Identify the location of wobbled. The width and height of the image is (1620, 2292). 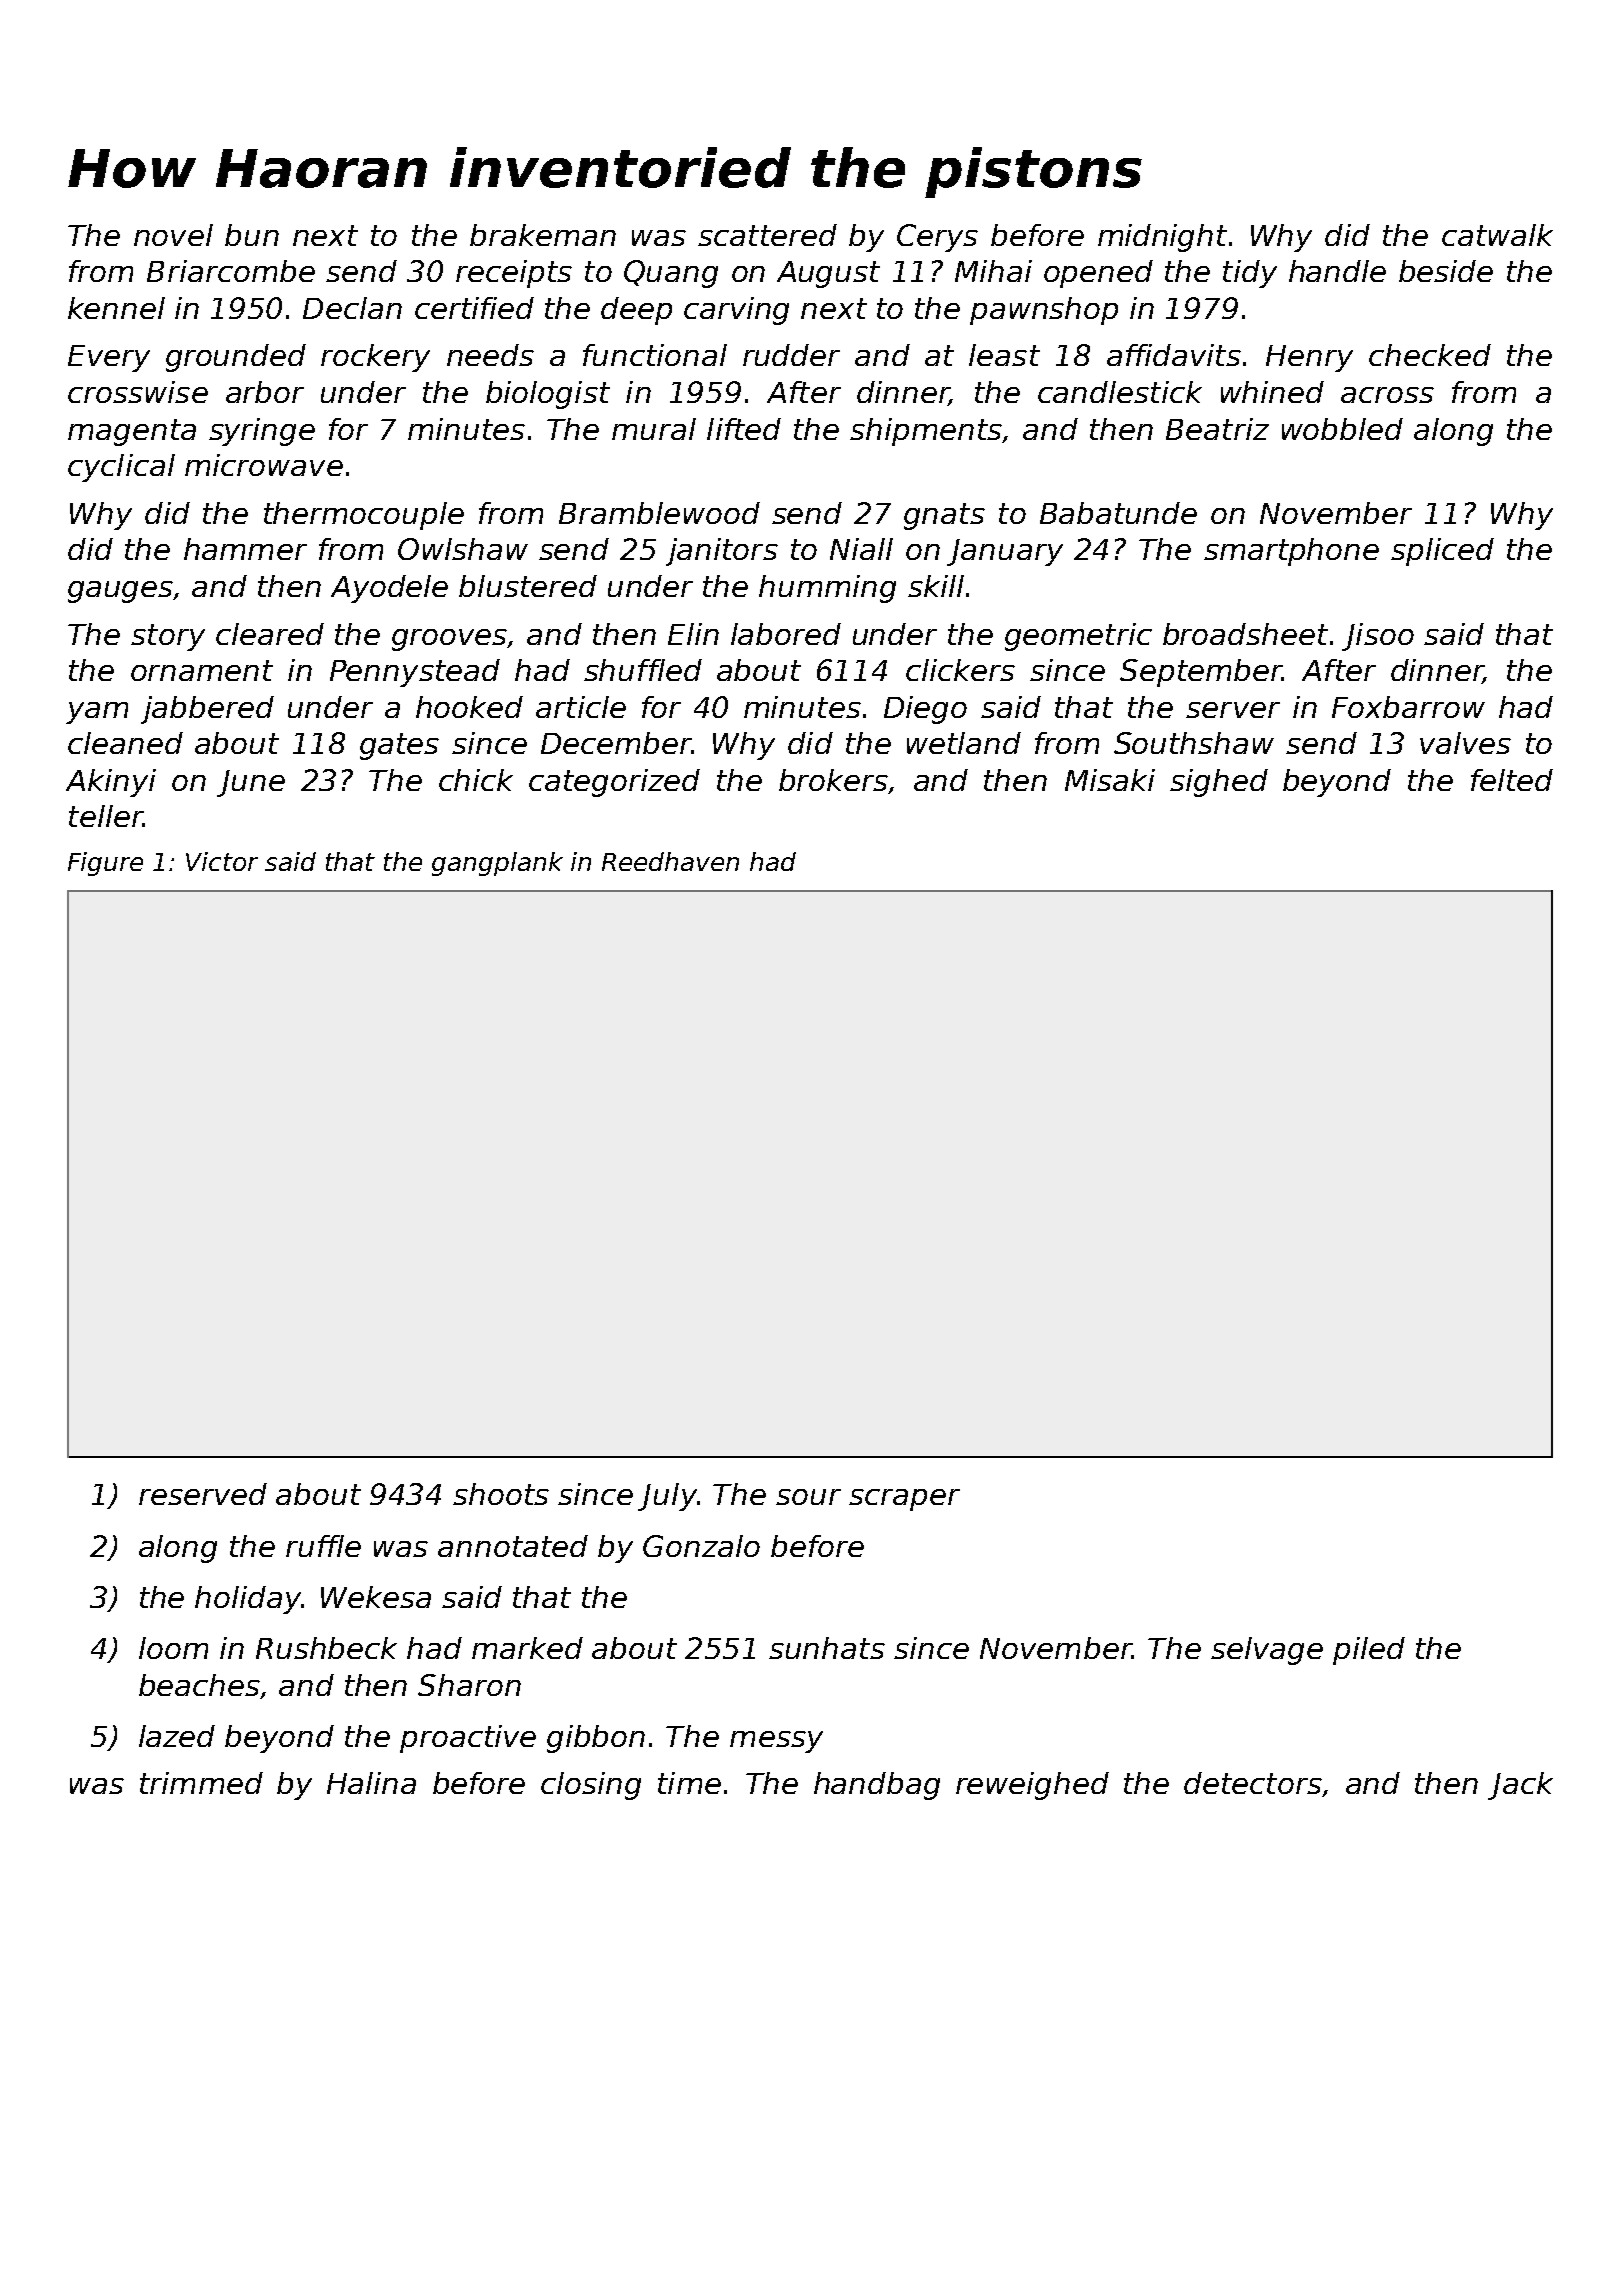
(1342, 429).
